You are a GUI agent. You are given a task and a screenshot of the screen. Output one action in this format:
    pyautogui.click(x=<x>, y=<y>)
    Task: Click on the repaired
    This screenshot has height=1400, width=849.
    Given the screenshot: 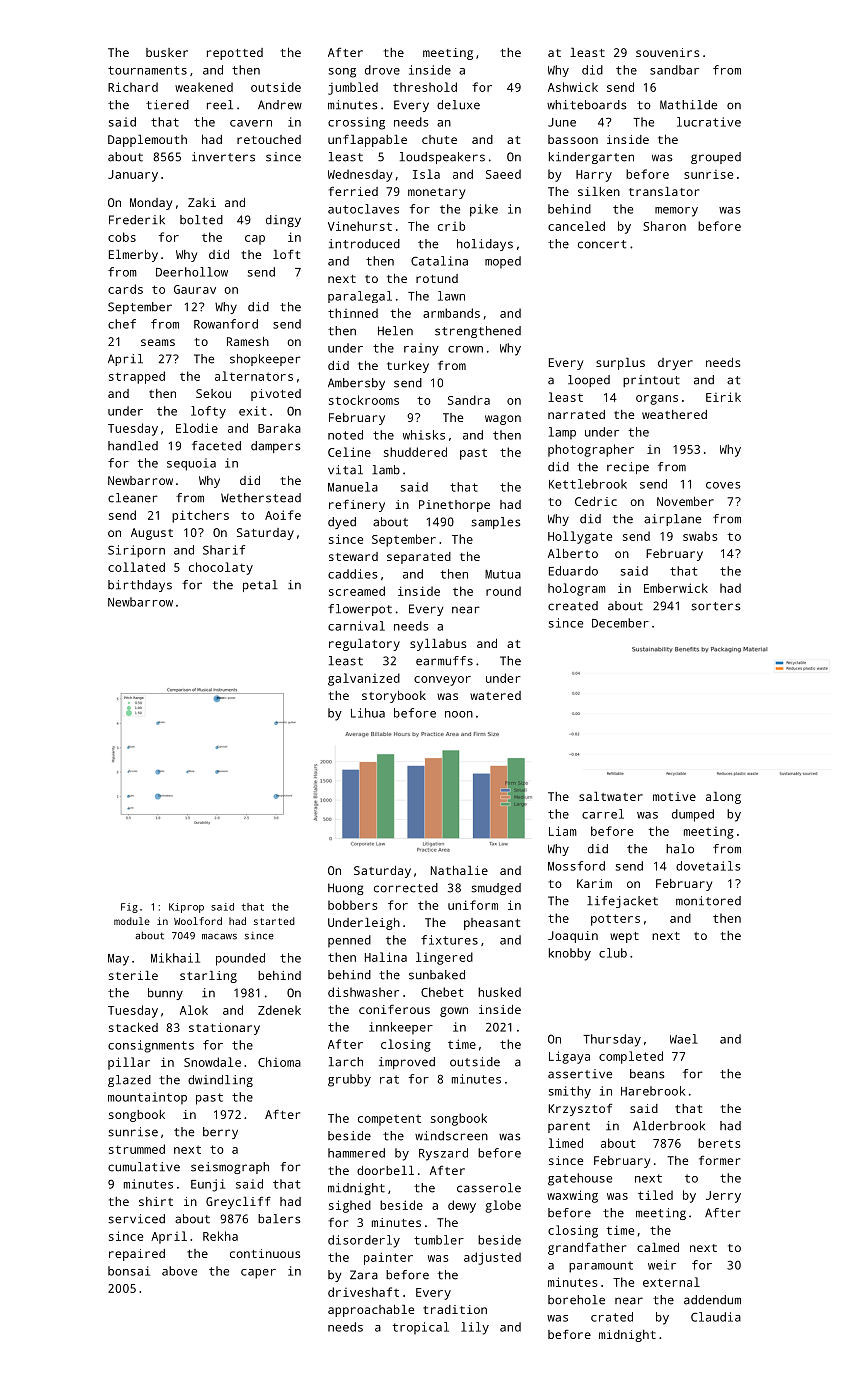 What is the action you would take?
    pyautogui.click(x=137, y=1255)
